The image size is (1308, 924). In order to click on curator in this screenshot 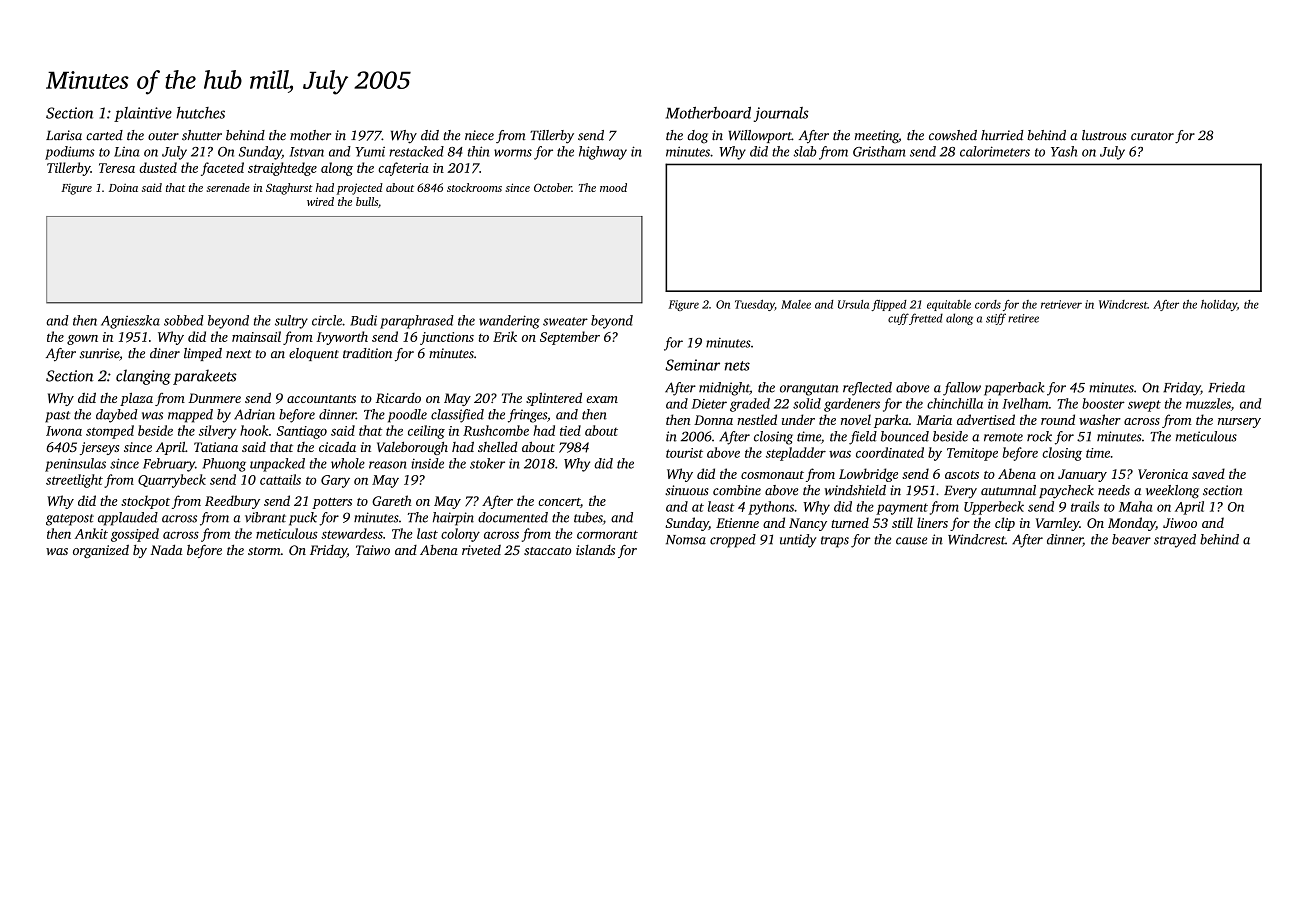, I will do `click(1152, 136)`.
